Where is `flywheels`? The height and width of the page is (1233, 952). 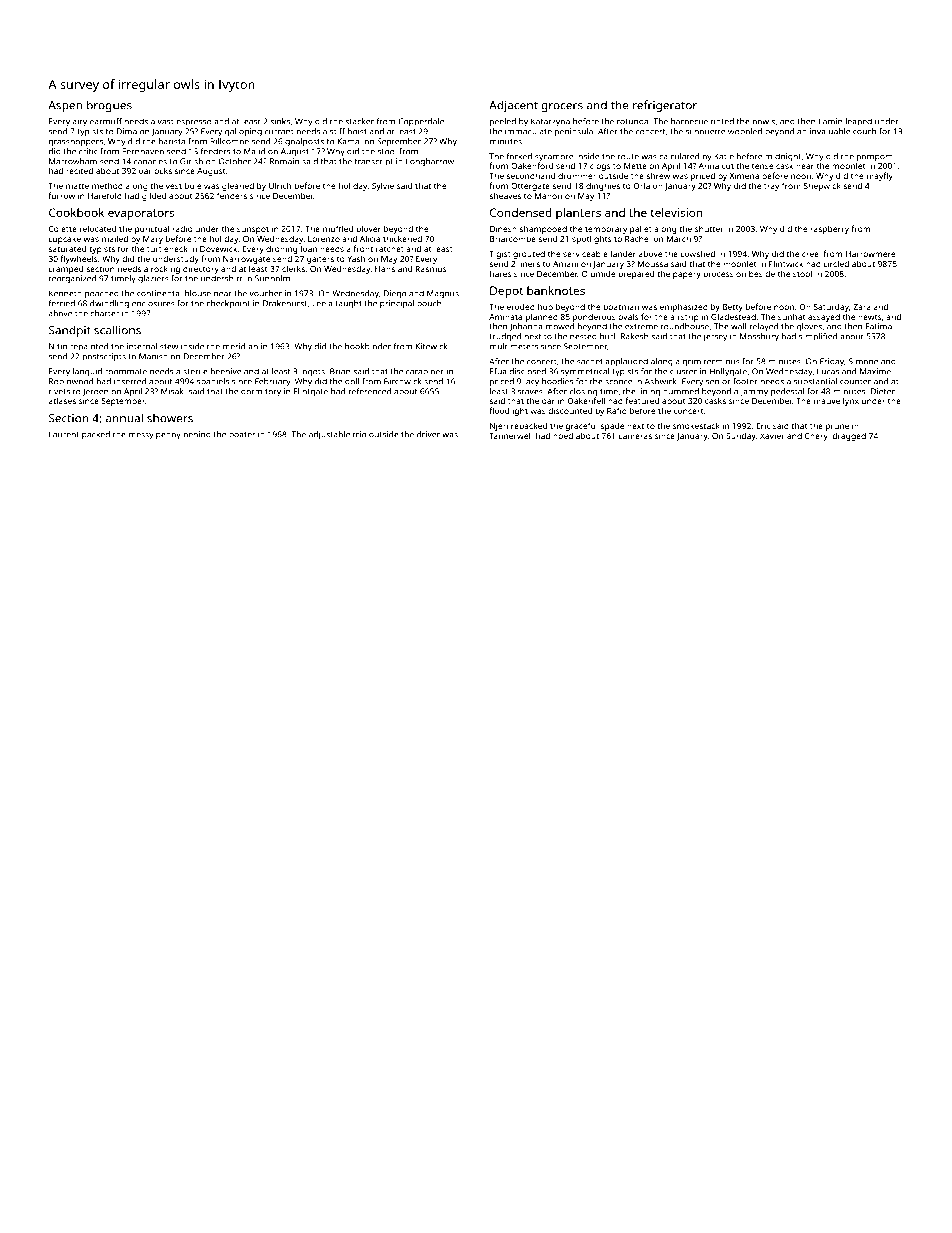
flywheels is located at coordinates (79, 259).
